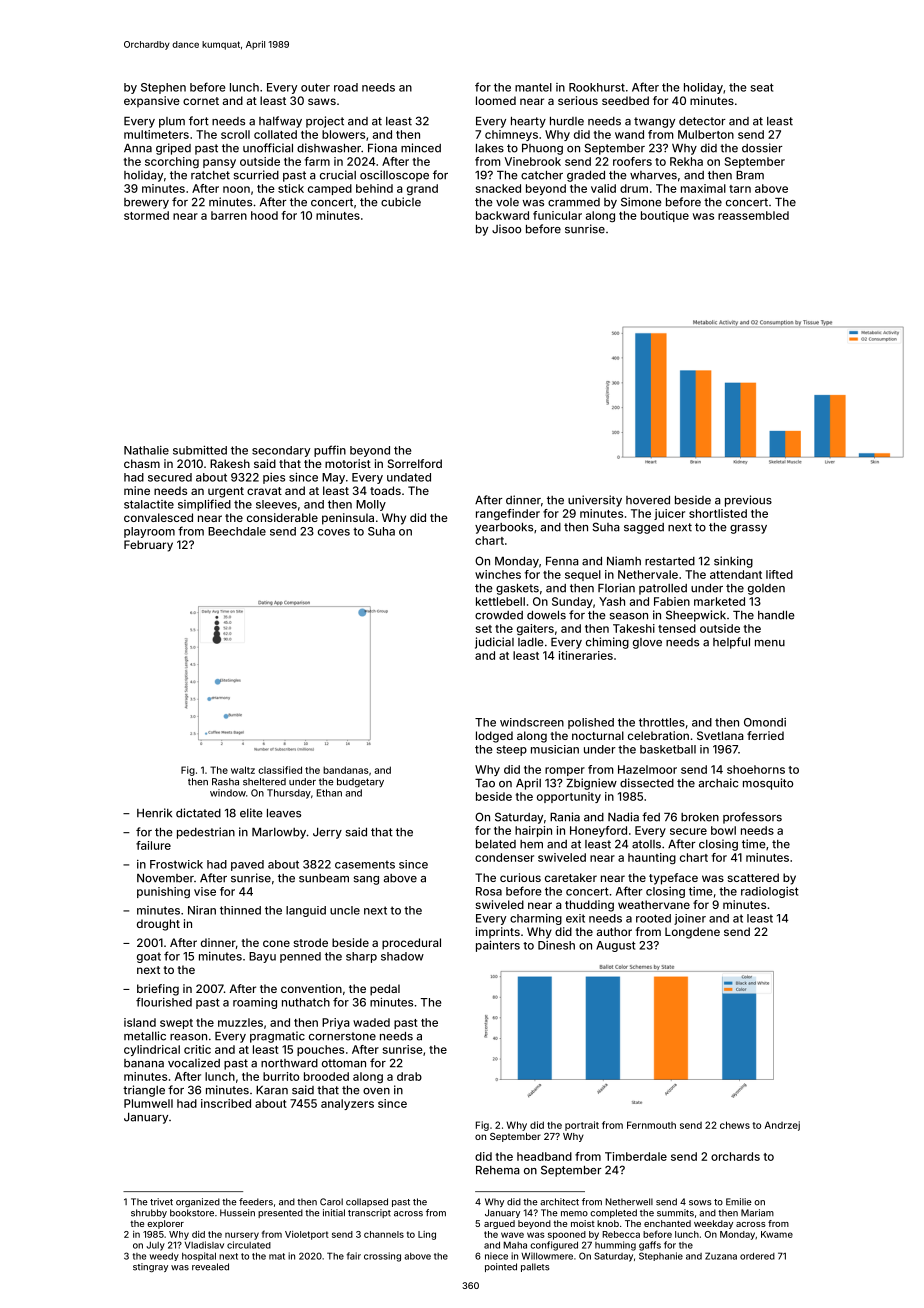  I want to click on Jisoo, so click(506, 229).
